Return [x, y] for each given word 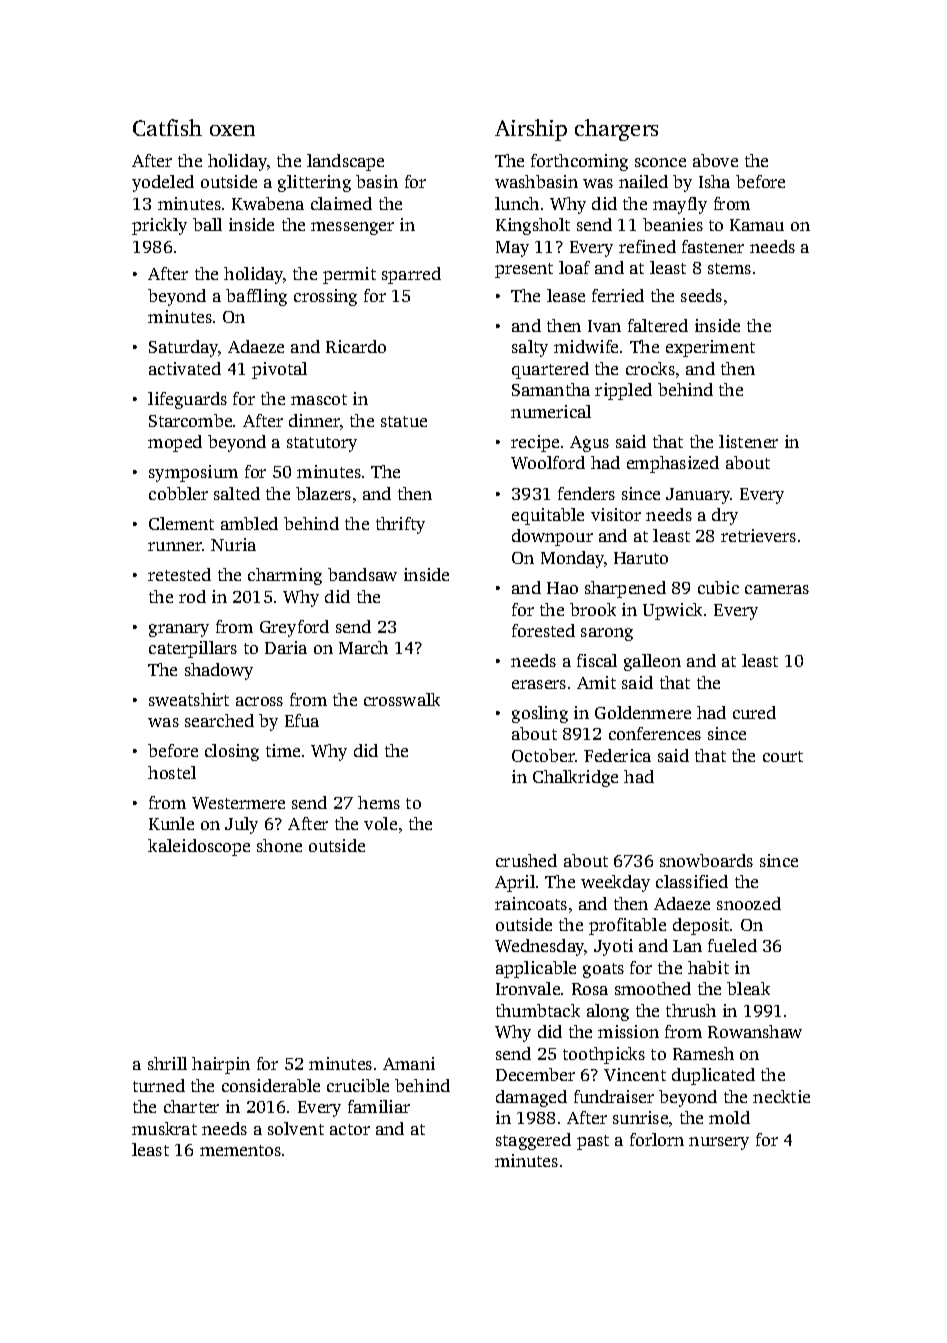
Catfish [167, 127]
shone [279, 845]
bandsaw [362, 574]
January [698, 496]
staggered [533, 1141]
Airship [531, 130]
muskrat [164, 1128]
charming [285, 576]
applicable [536, 969]
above [715, 160]
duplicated [713, 1076]
